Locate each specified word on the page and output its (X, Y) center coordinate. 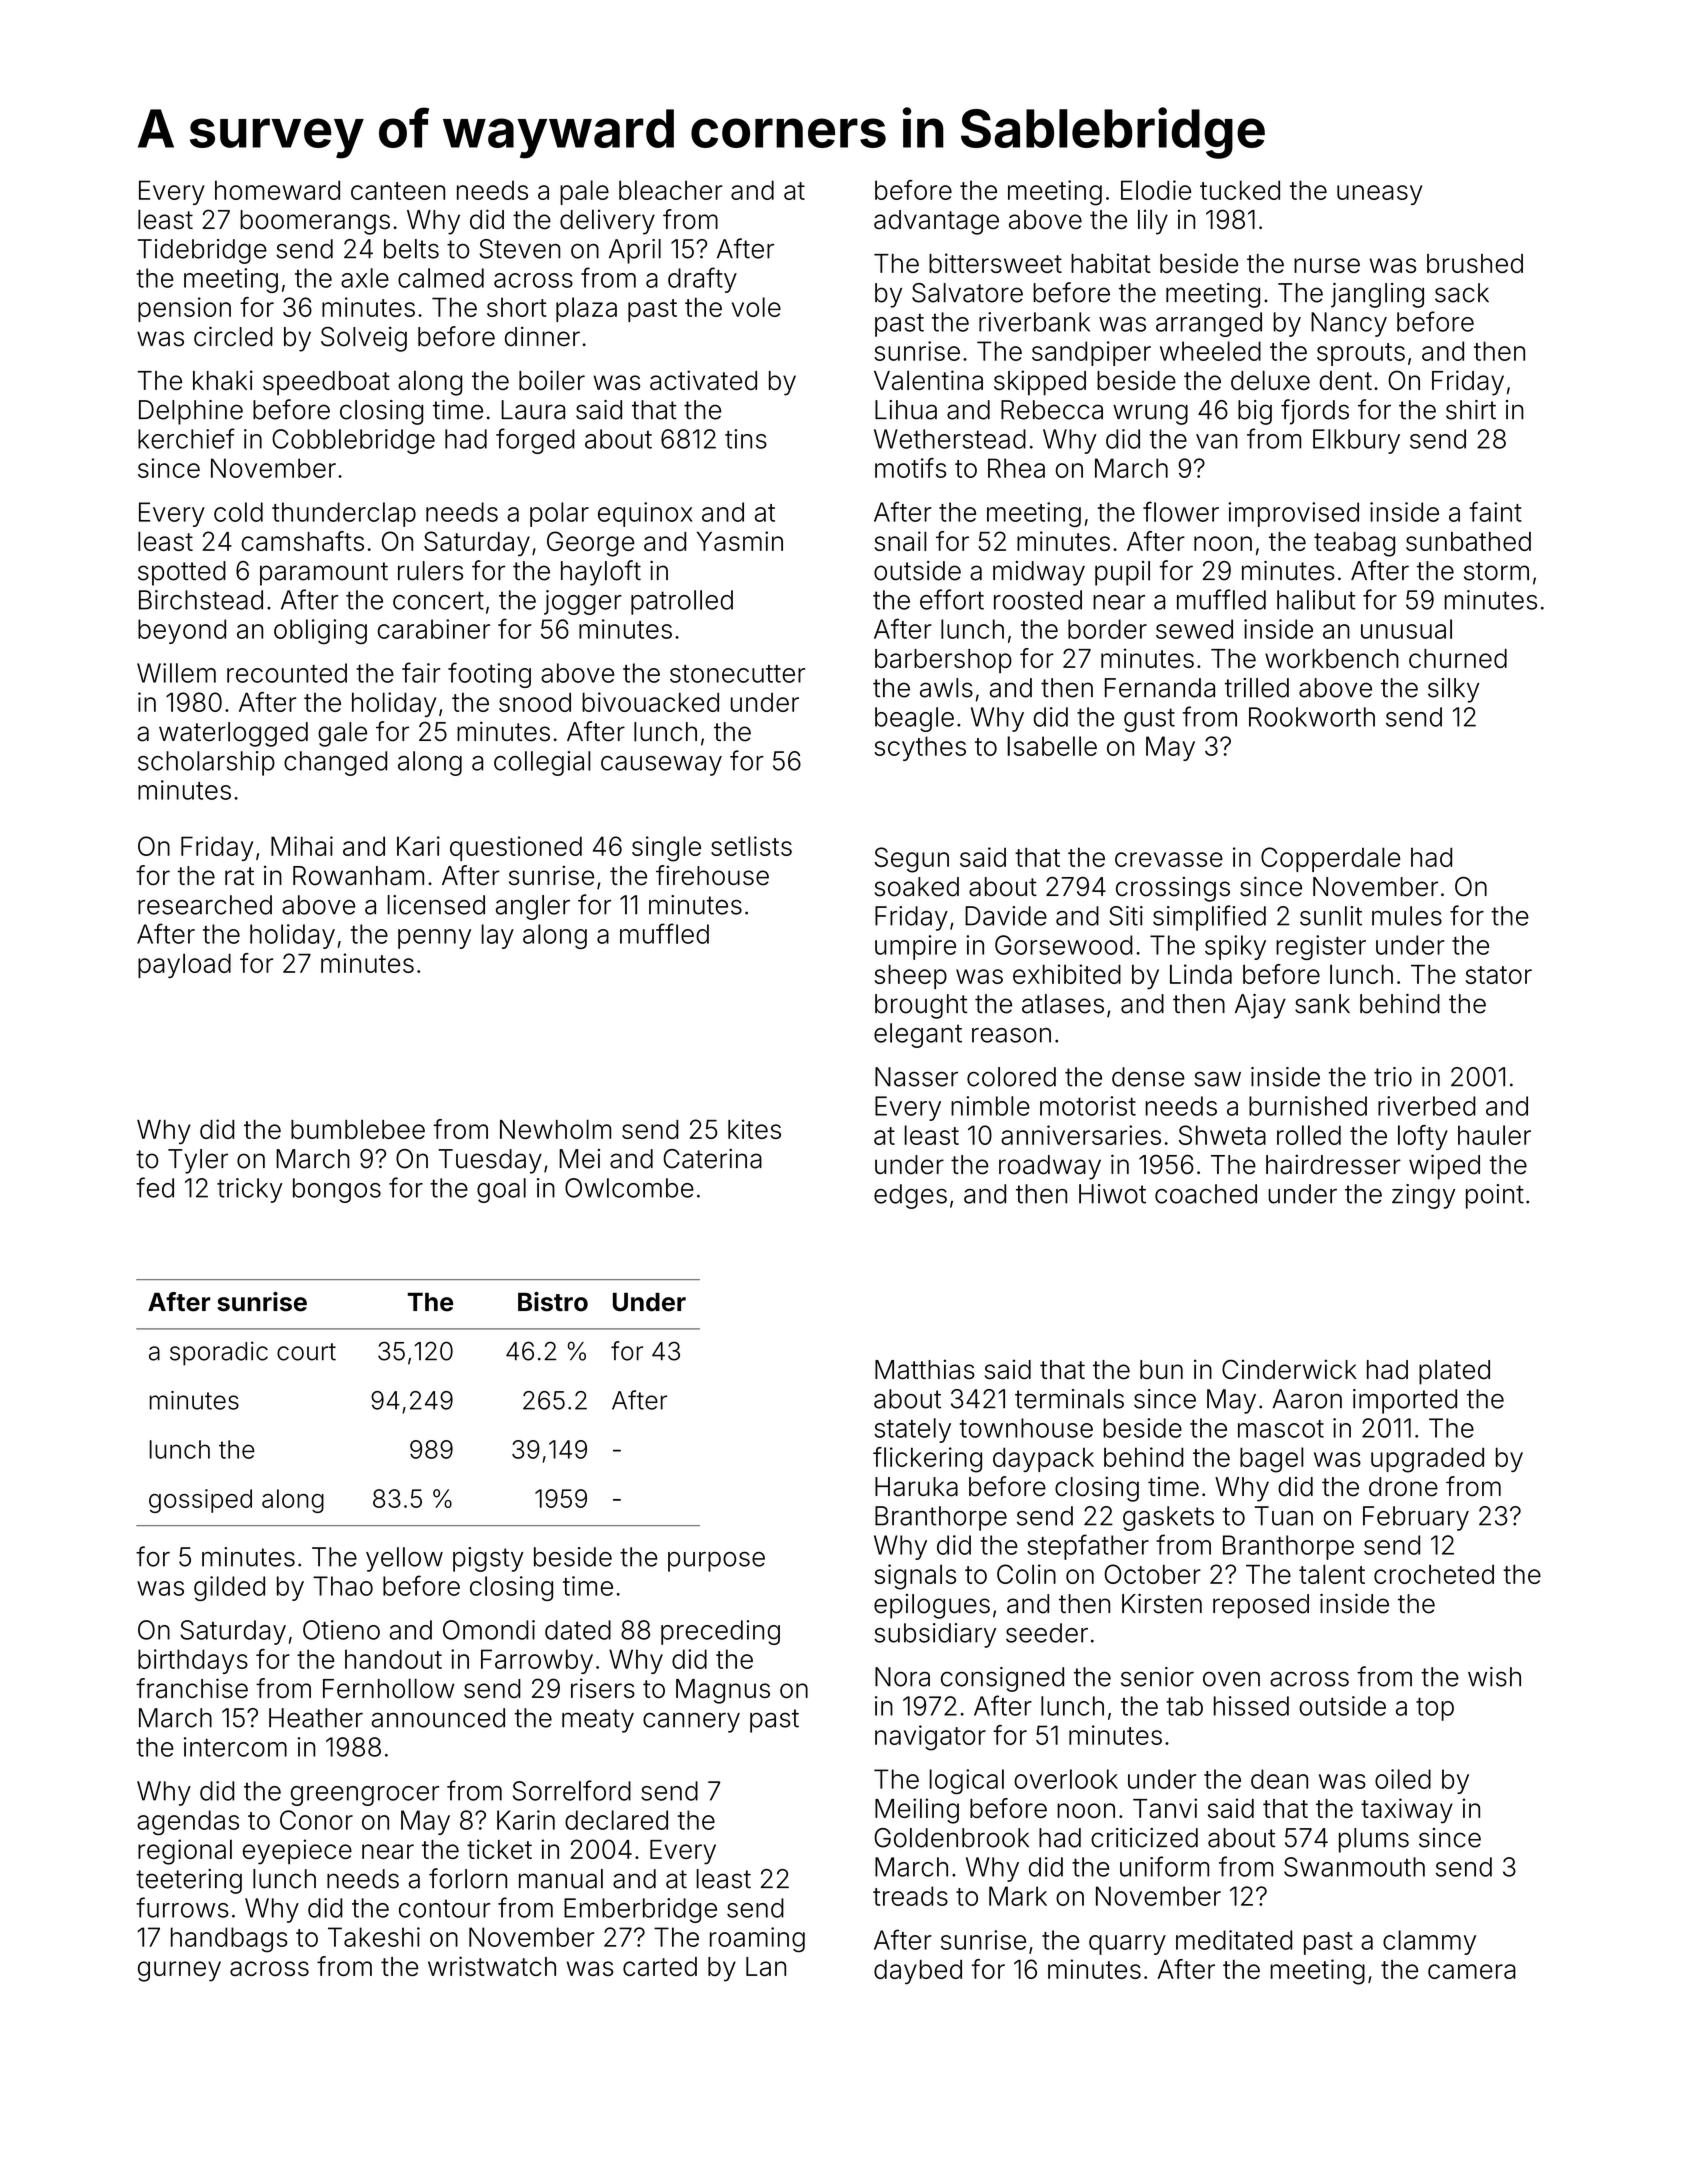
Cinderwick (1289, 1369)
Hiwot (1112, 1194)
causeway (661, 766)
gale (342, 734)
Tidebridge (202, 251)
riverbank (1034, 322)
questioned (516, 848)
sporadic (219, 1353)
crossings (1173, 889)
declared (616, 1820)
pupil (1122, 573)
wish (1494, 1677)
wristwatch (492, 1966)
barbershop (943, 661)
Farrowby (537, 1661)
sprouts (1361, 354)
